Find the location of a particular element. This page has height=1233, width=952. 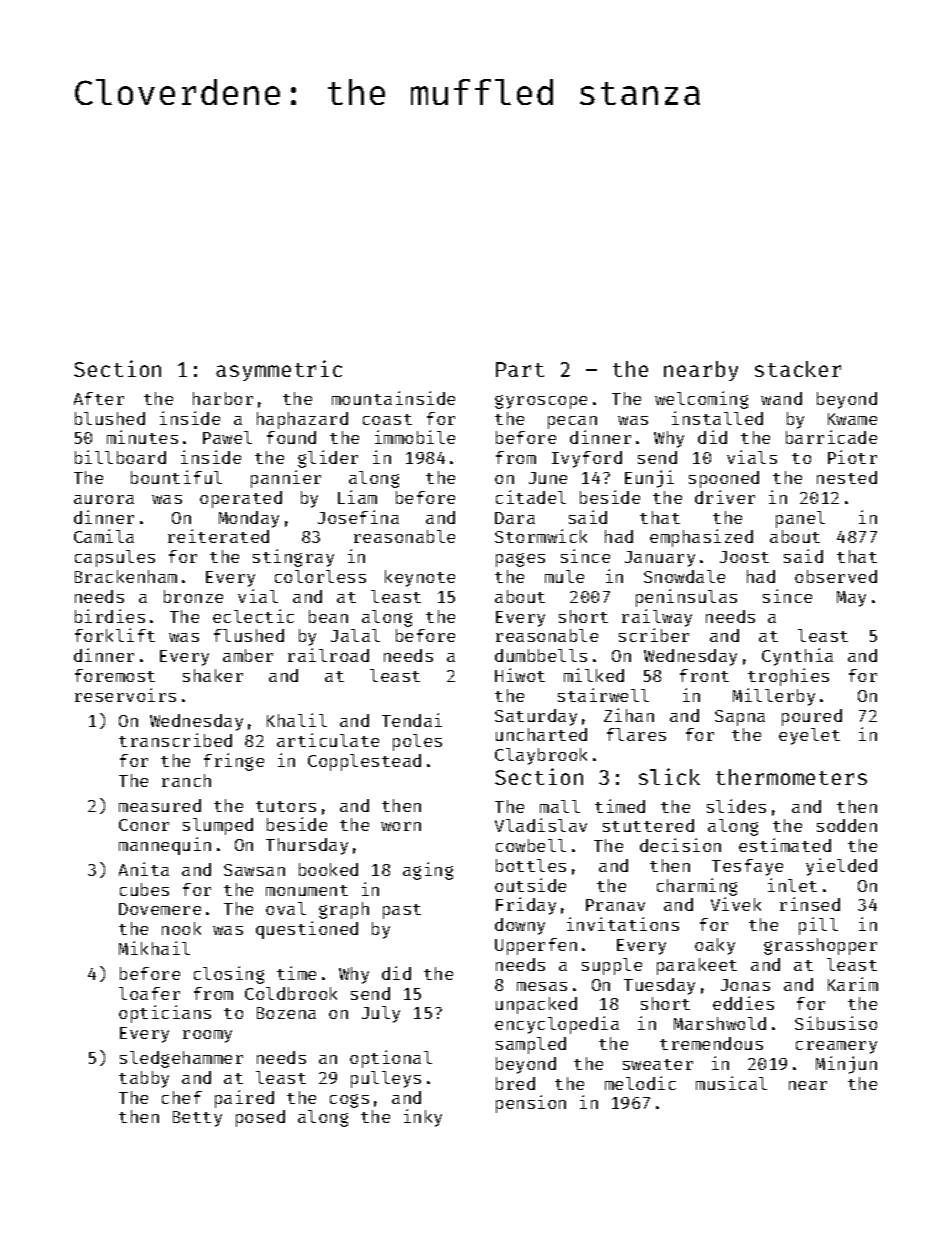

mall is located at coordinates (560, 806).
